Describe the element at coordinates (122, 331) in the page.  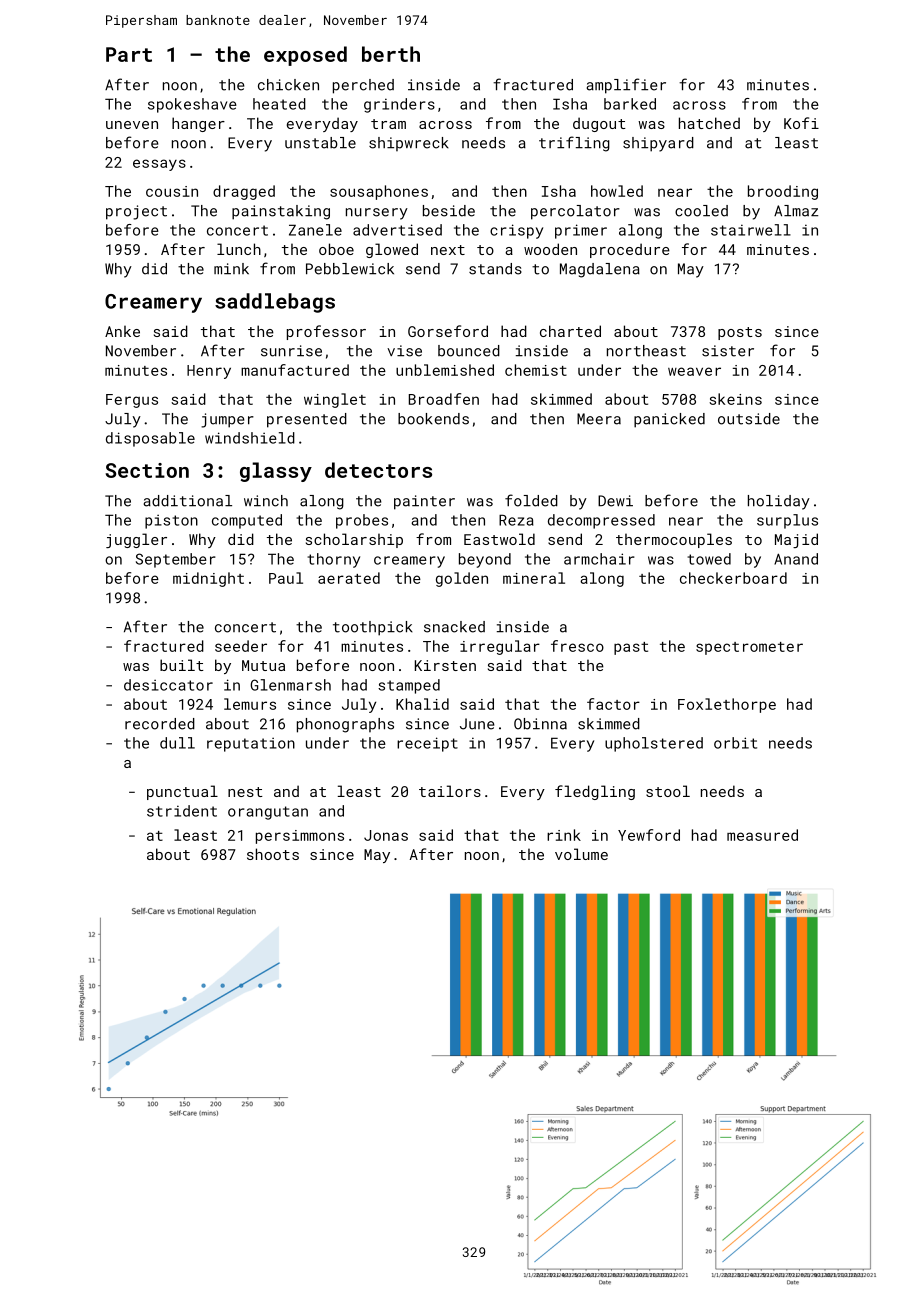
I see `Anke` at that location.
